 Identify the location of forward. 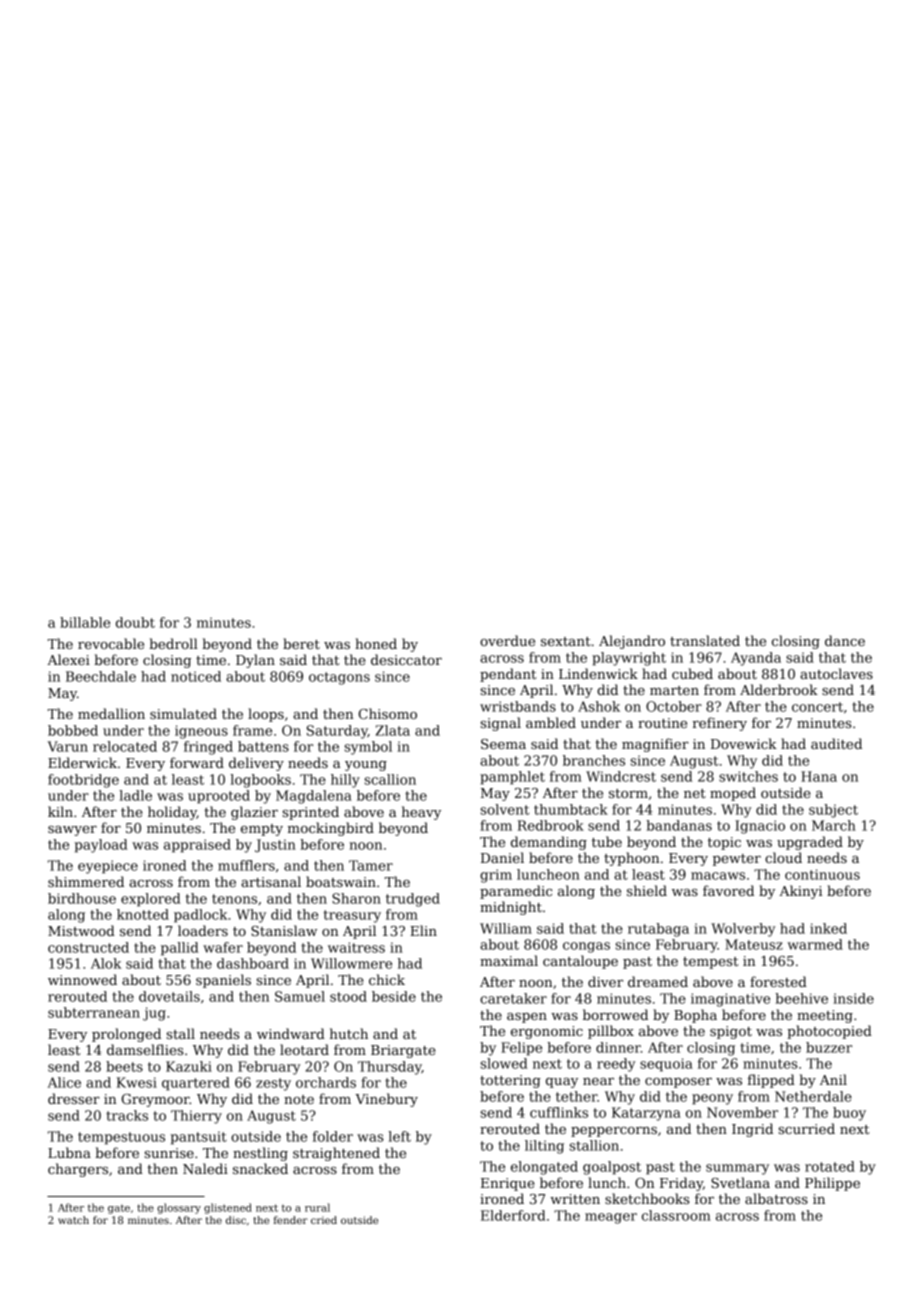
(197, 762).
